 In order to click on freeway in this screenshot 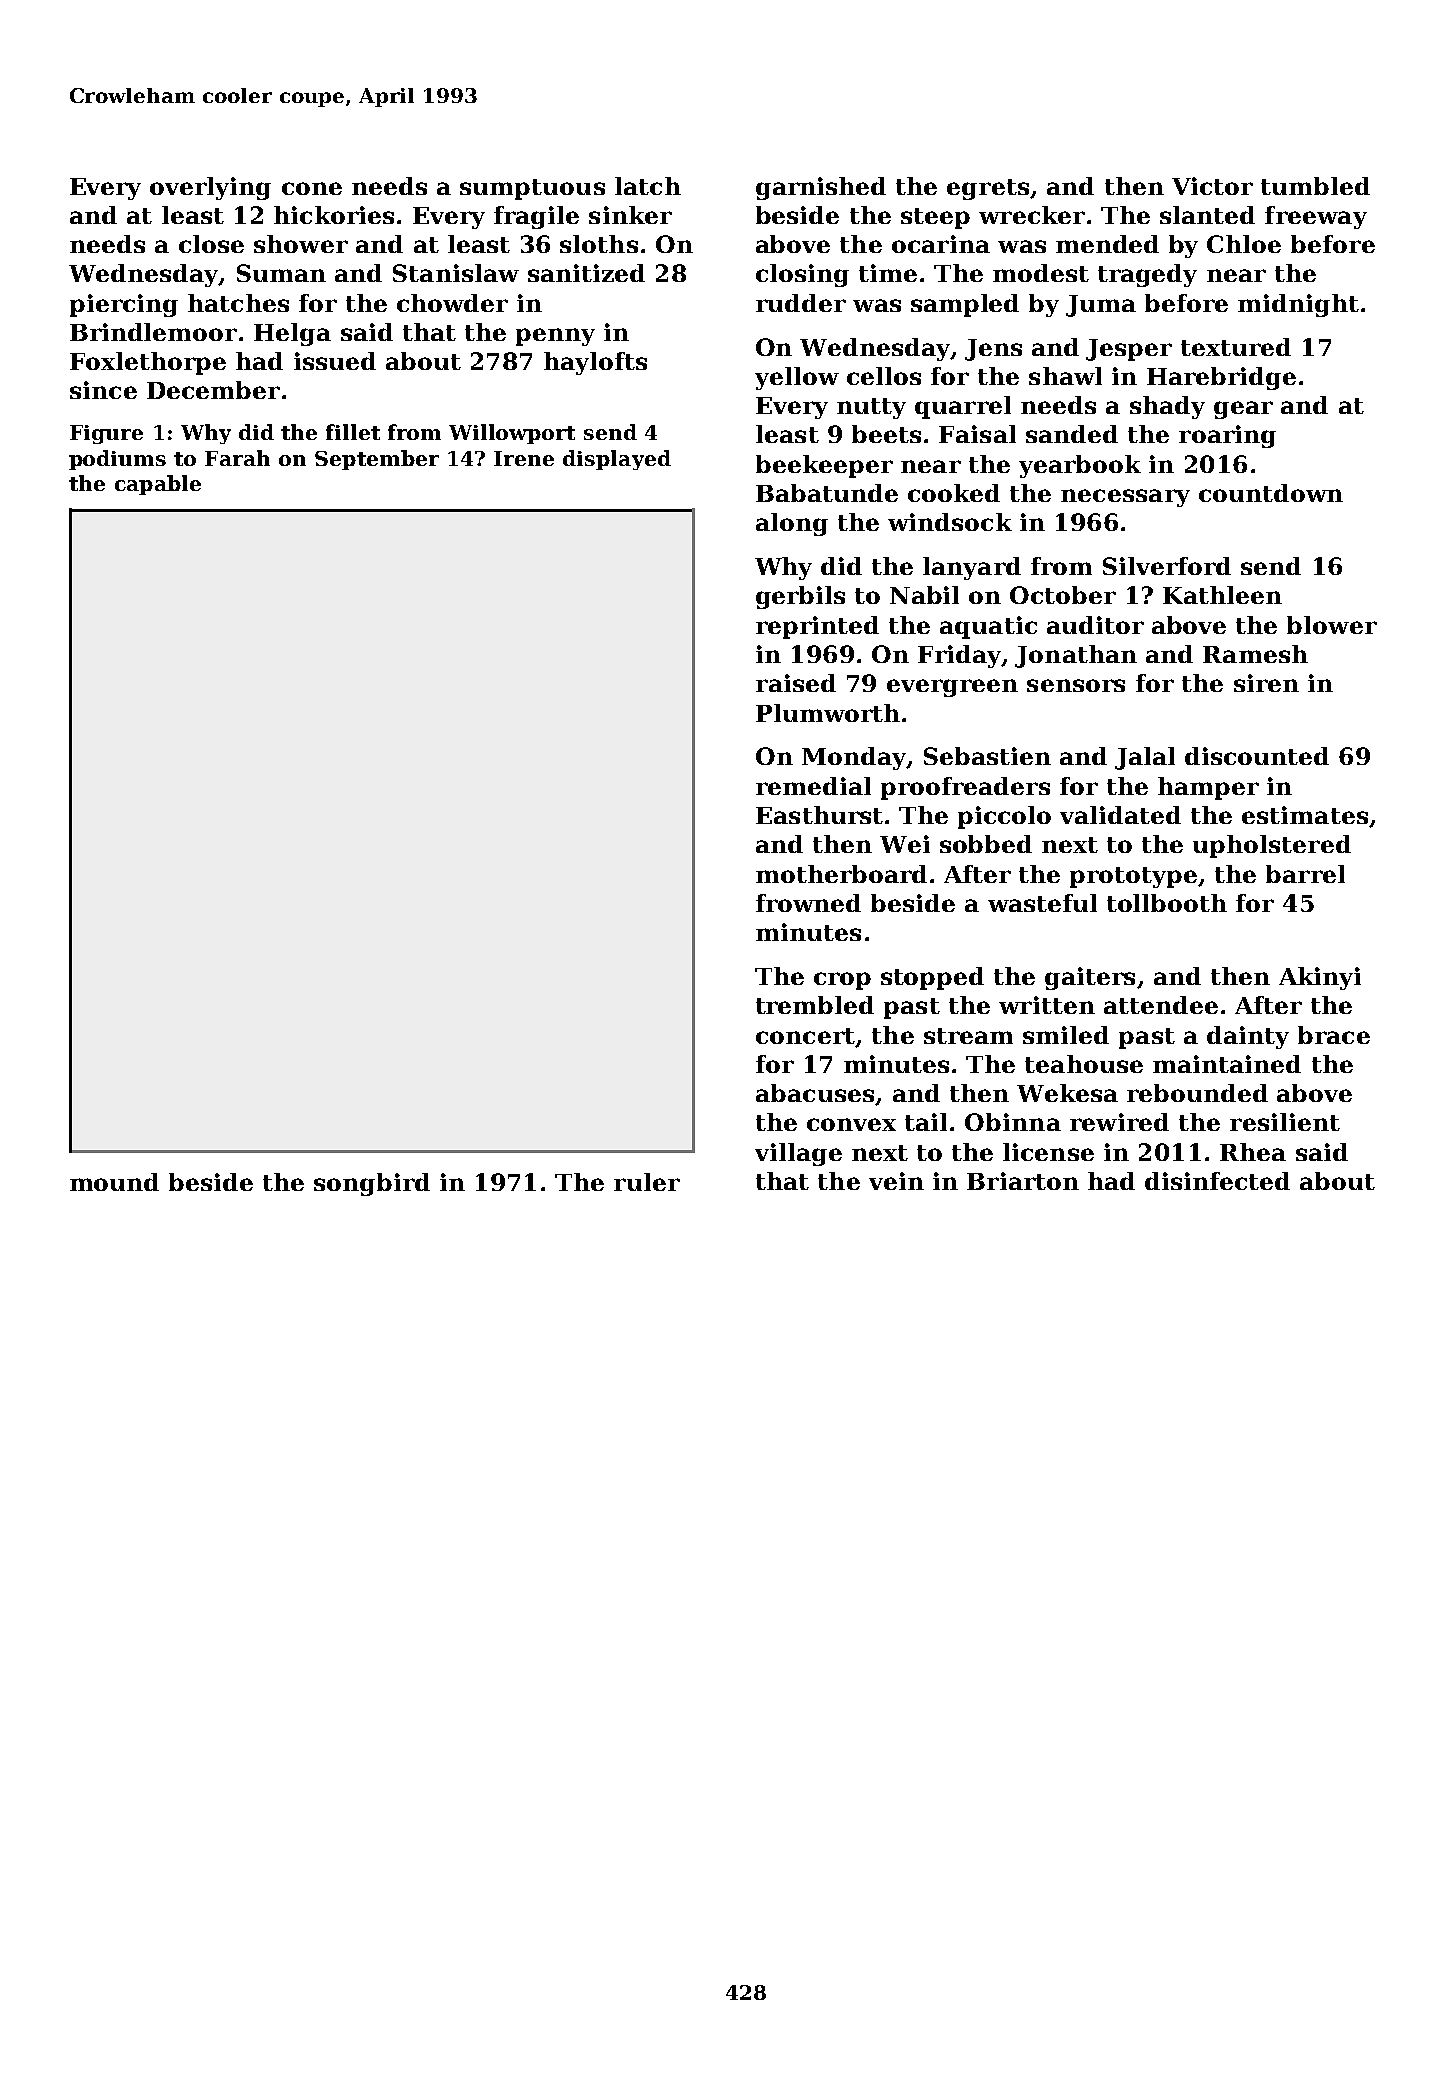, I will do `click(1316, 217)`.
